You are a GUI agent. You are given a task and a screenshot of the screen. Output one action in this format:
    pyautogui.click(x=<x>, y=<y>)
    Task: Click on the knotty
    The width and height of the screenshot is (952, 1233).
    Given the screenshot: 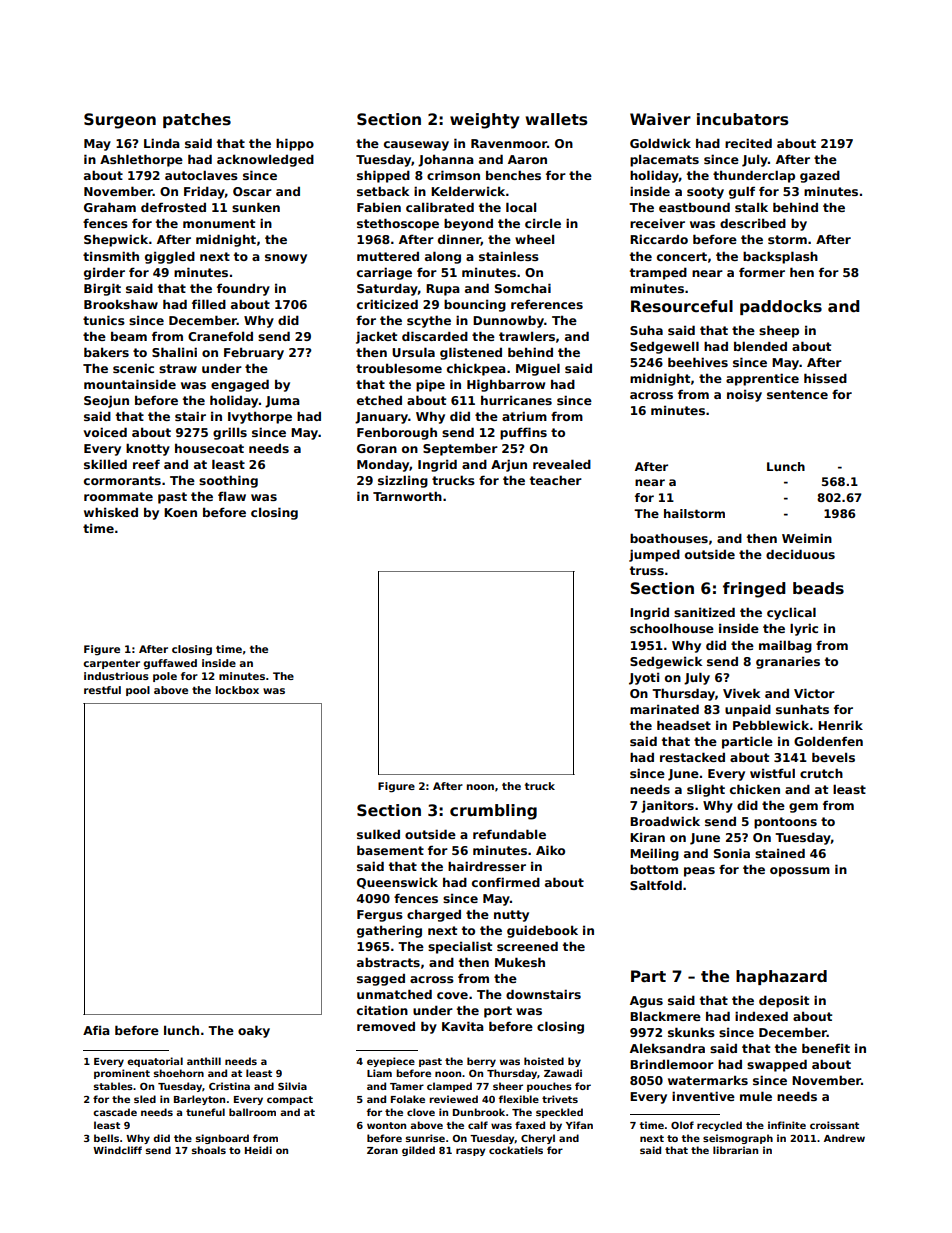 What is the action you would take?
    pyautogui.click(x=148, y=449)
